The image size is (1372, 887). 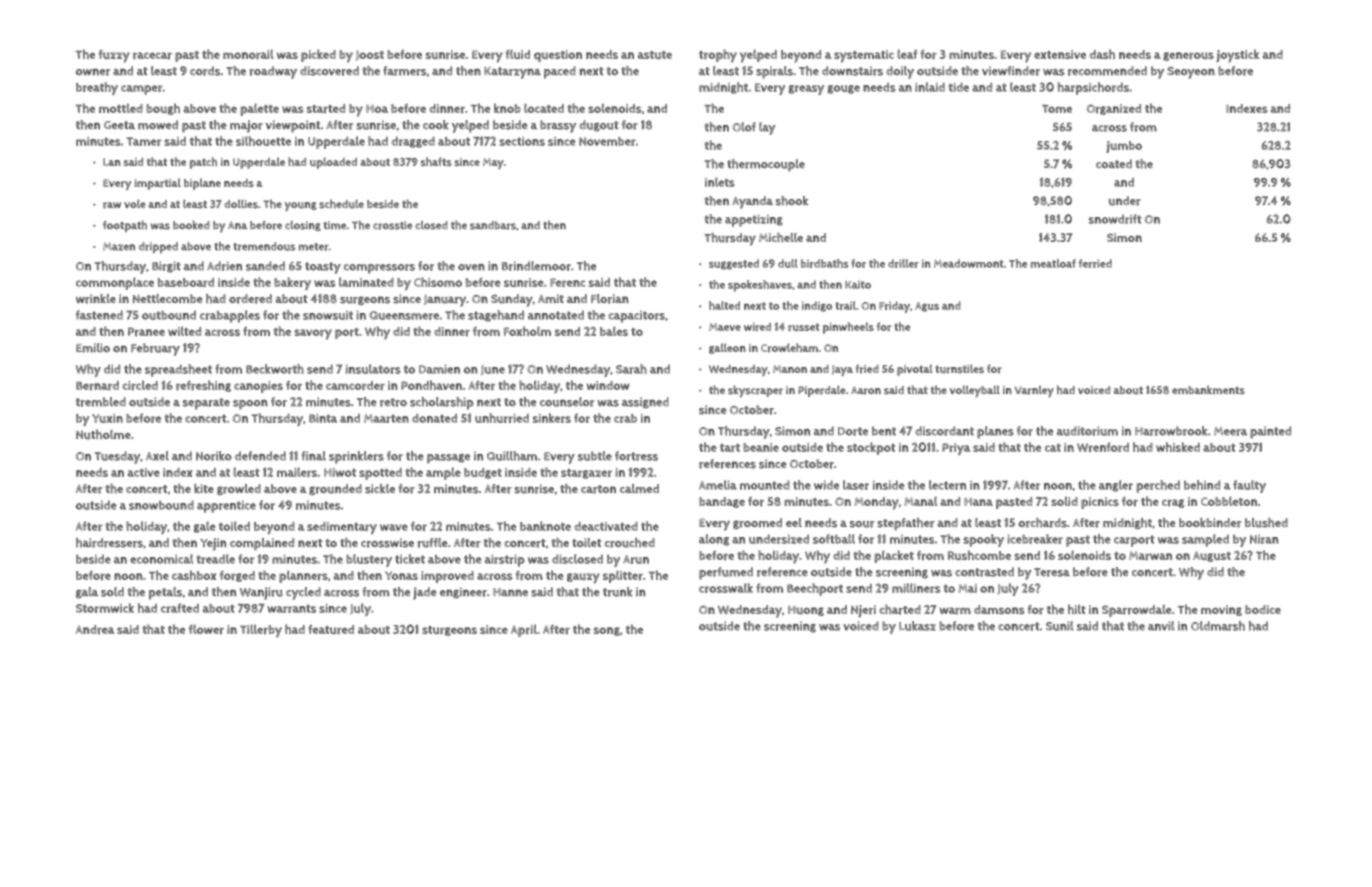 What do you see at coordinates (790, 369) in the page?
I see `Manon` at bounding box center [790, 369].
